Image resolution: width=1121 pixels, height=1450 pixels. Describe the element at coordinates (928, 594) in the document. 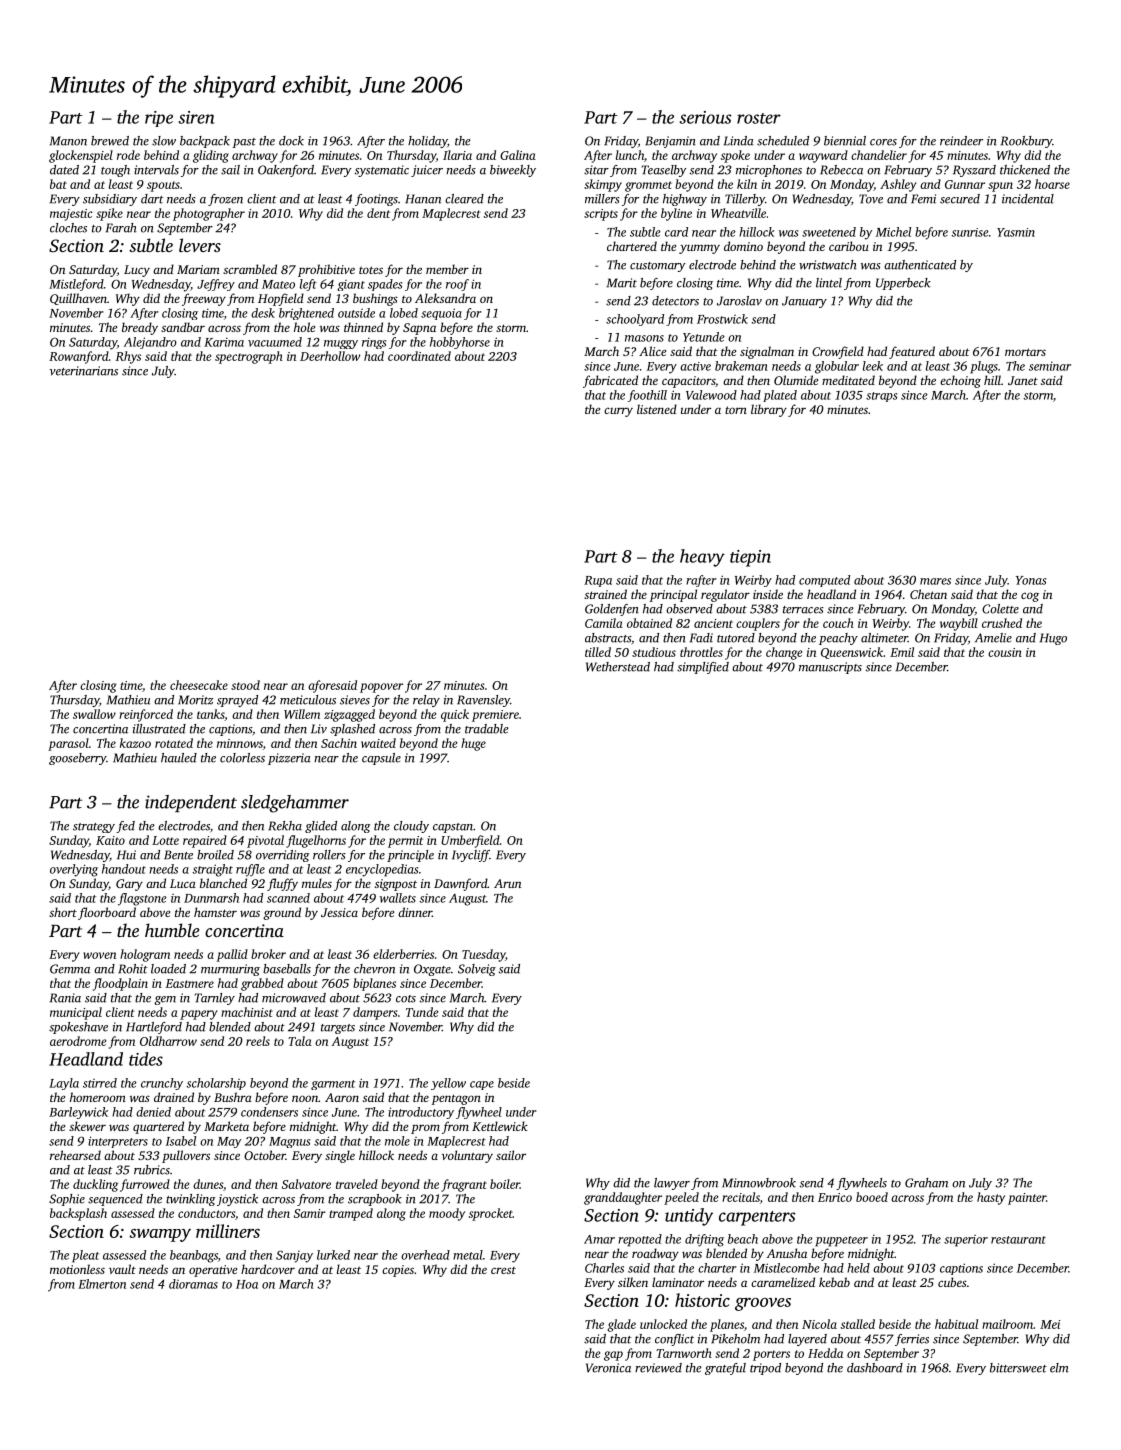

I see `Chetan` at that location.
